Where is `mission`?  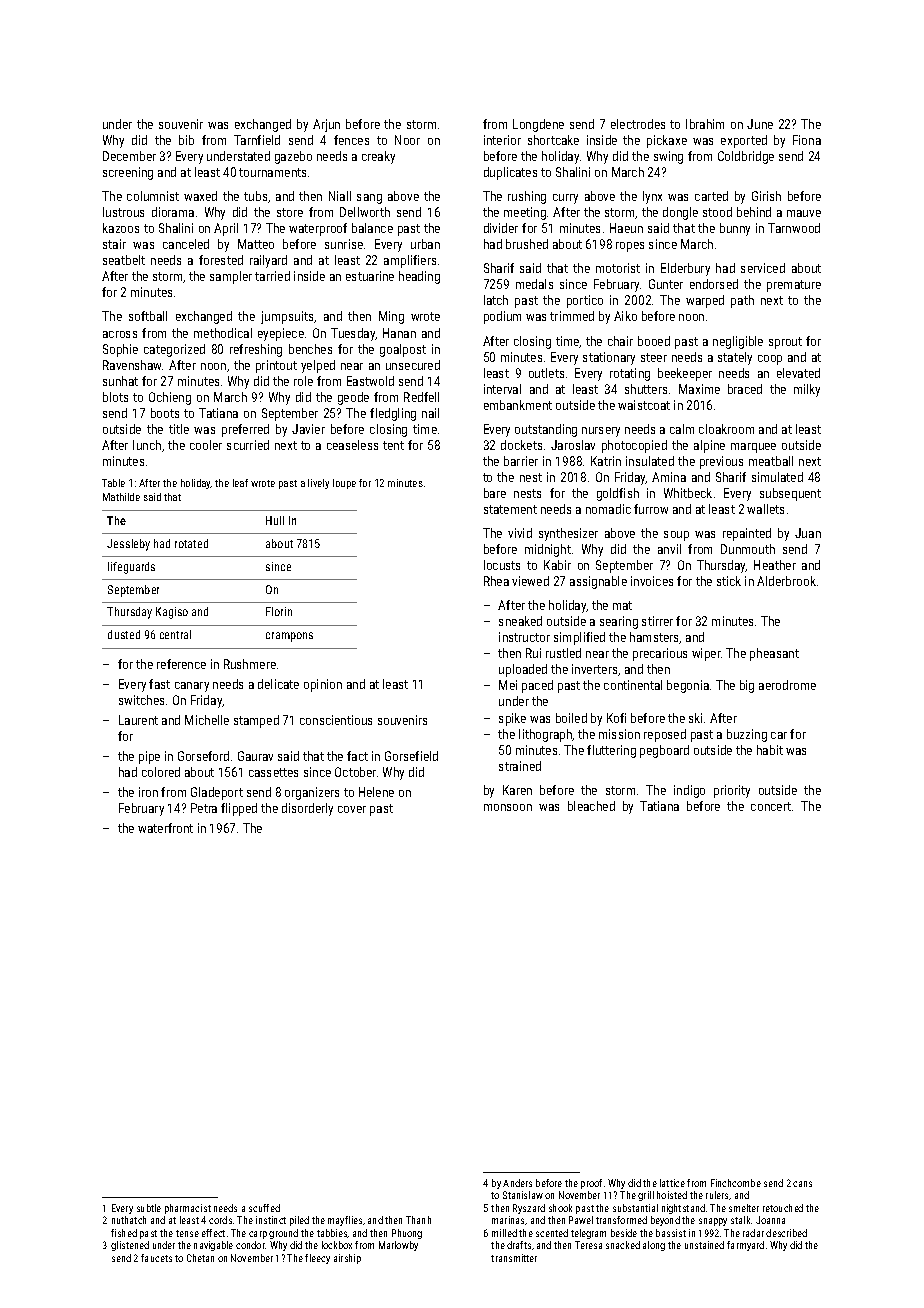 mission is located at coordinates (619, 734).
